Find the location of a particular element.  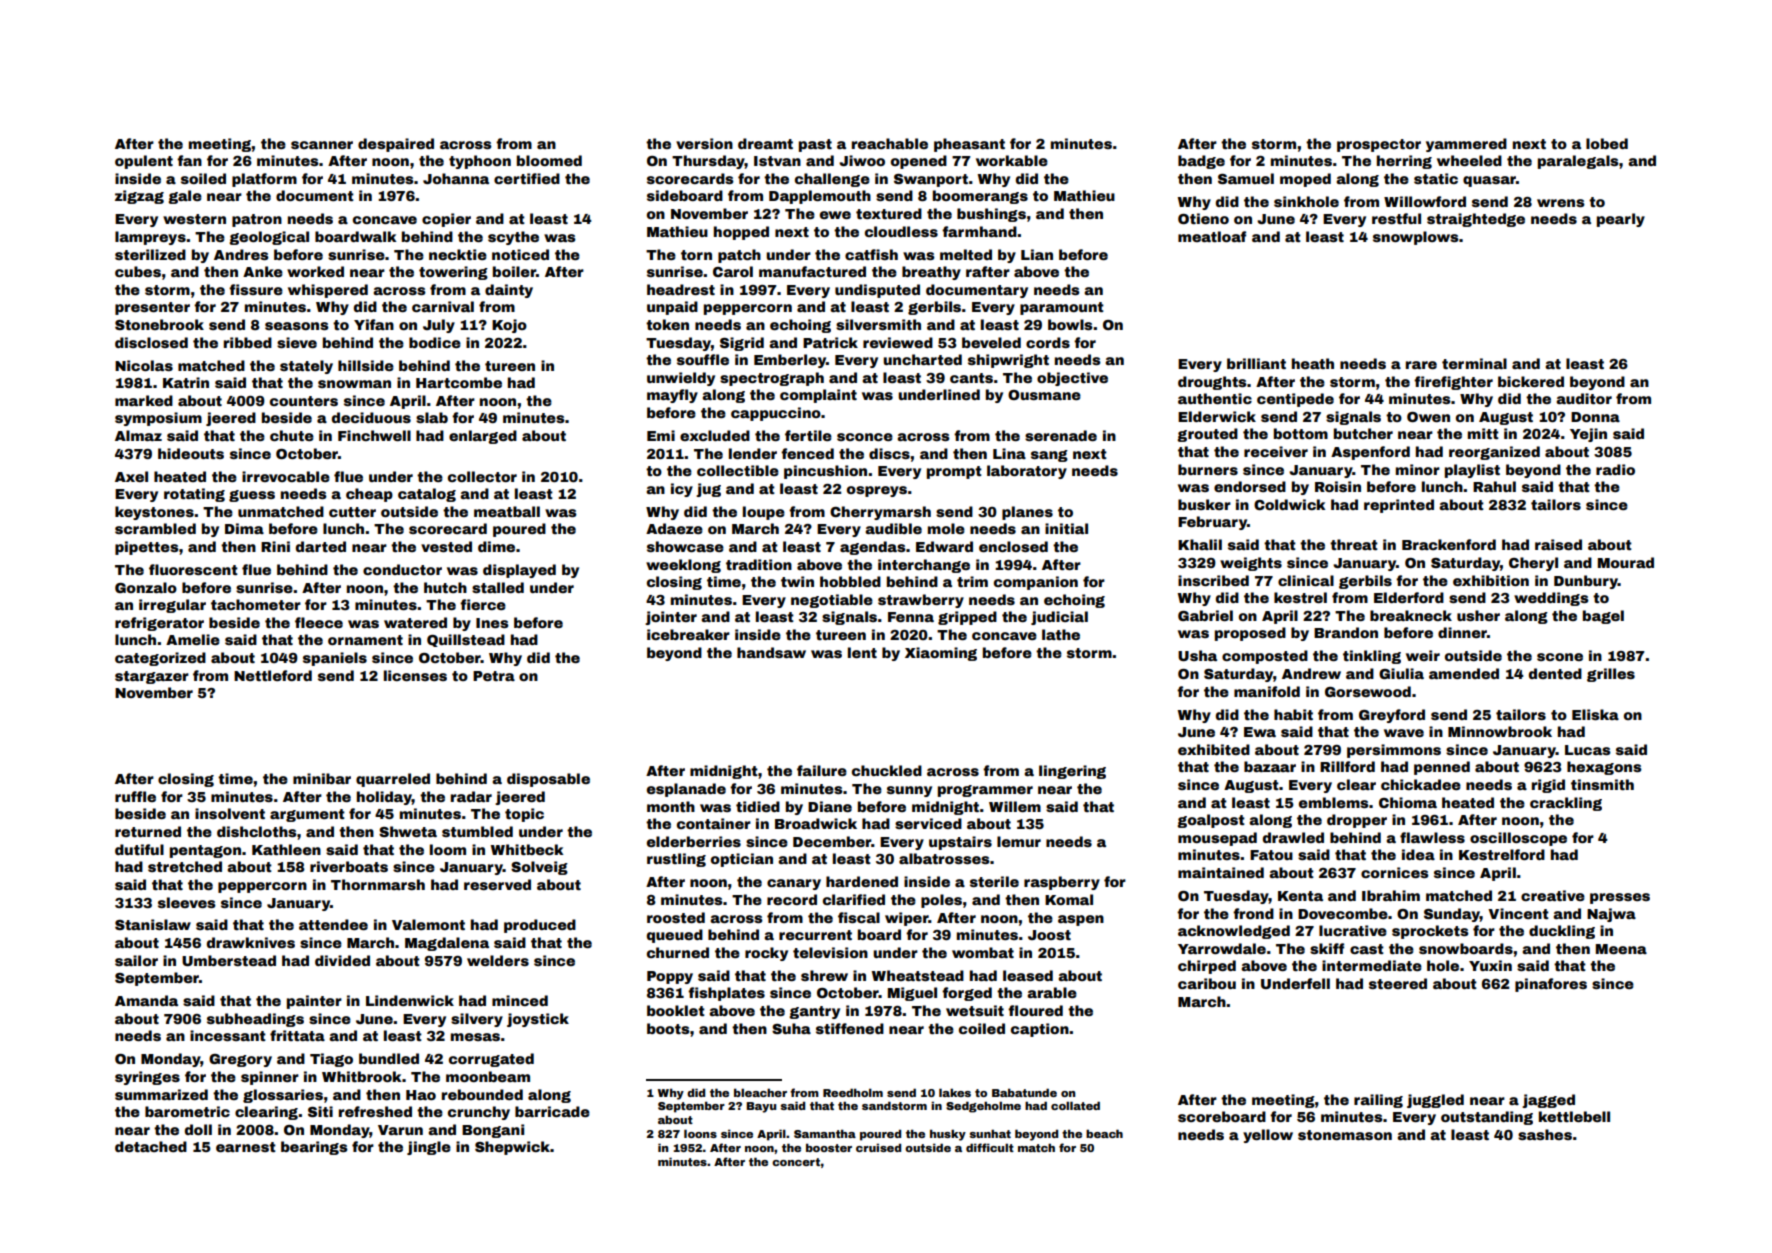

dreamt is located at coordinates (765, 143).
